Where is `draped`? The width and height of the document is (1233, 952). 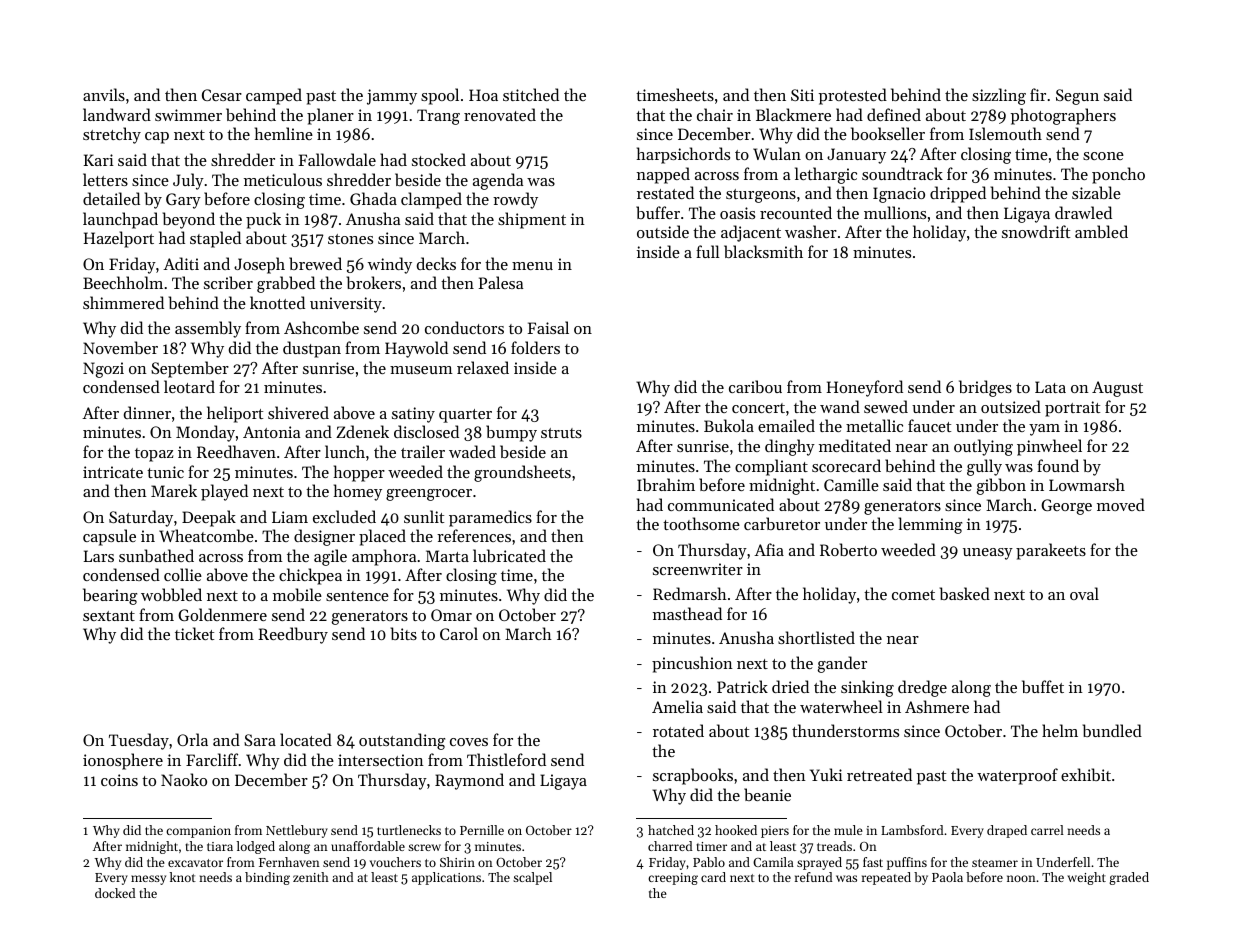 draped is located at coordinates (1007, 831).
